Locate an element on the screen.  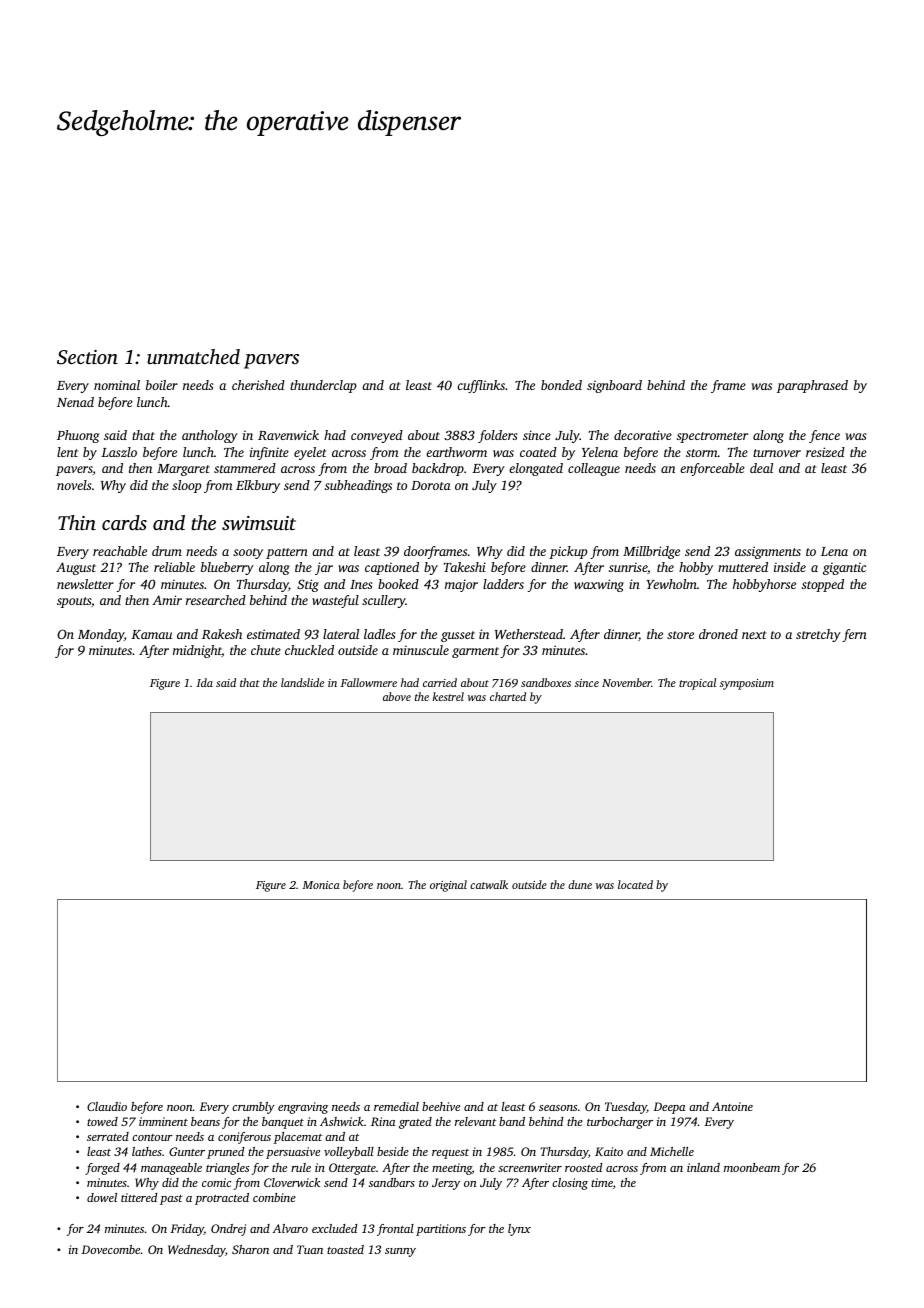
signboard is located at coordinates (614, 386).
